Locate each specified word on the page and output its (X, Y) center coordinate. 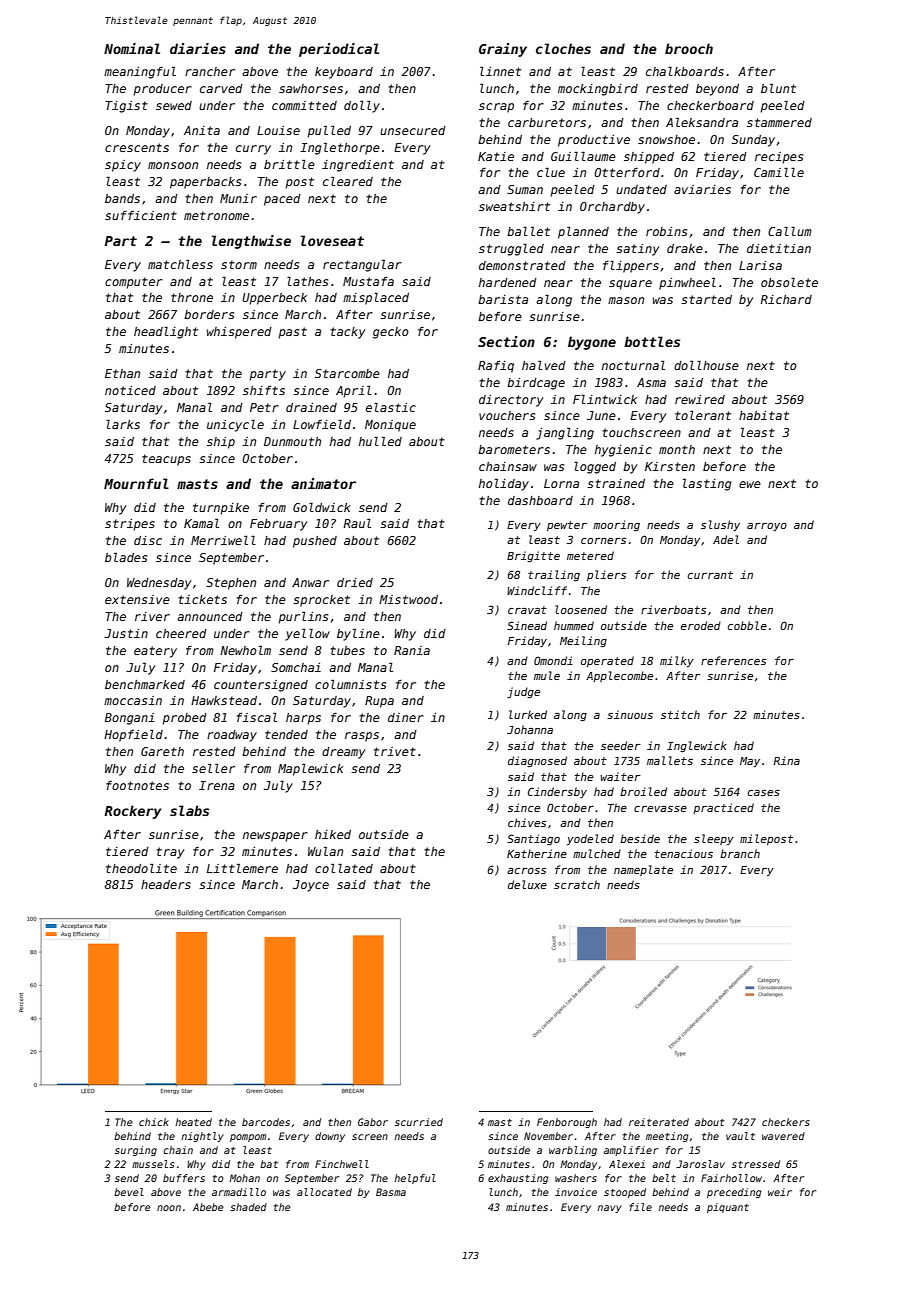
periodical (339, 50)
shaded (248, 1207)
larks (123, 424)
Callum (790, 231)
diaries (198, 48)
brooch (689, 48)
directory (511, 401)
